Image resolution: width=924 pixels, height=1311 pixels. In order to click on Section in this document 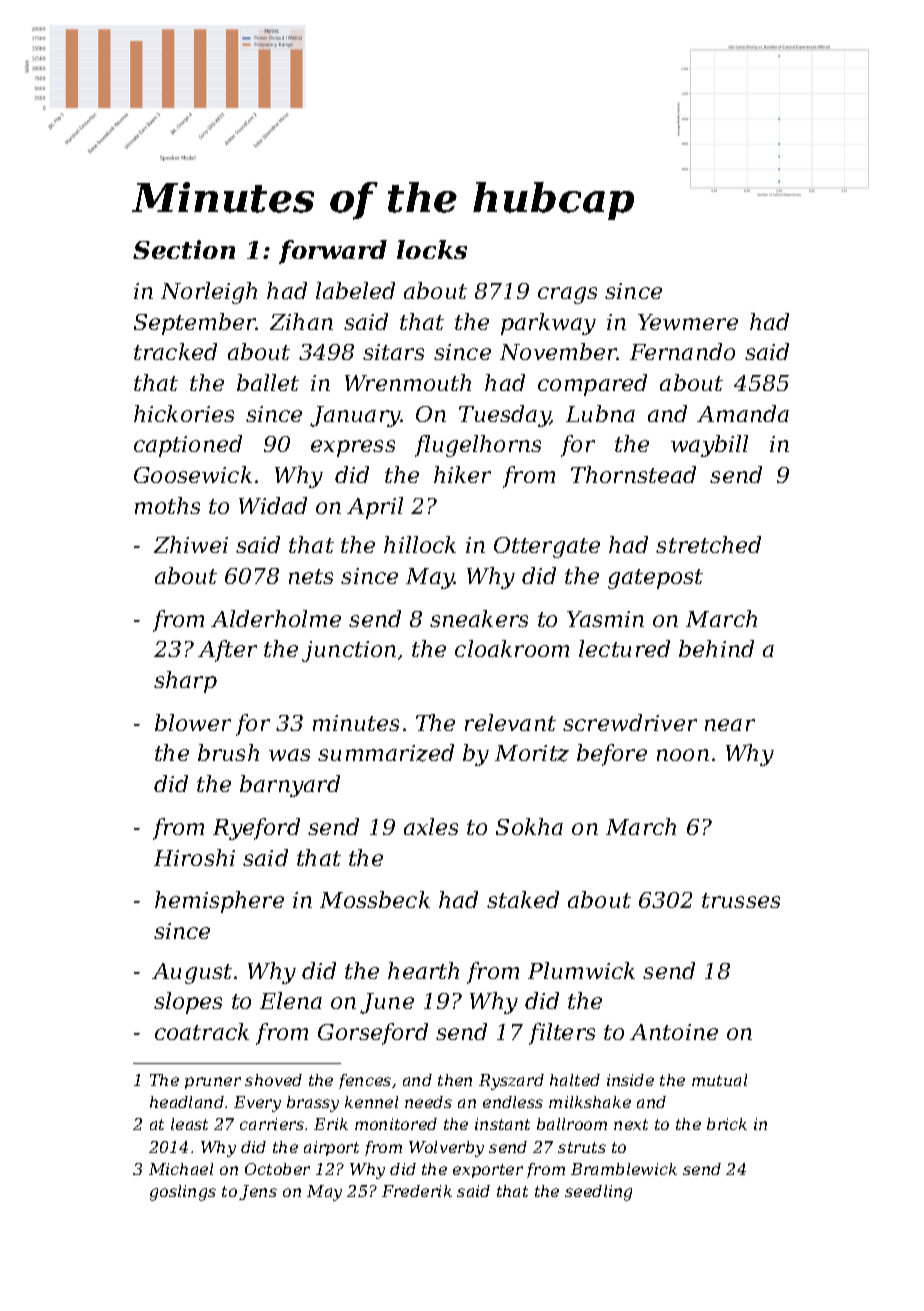, I will do `click(184, 249)`.
